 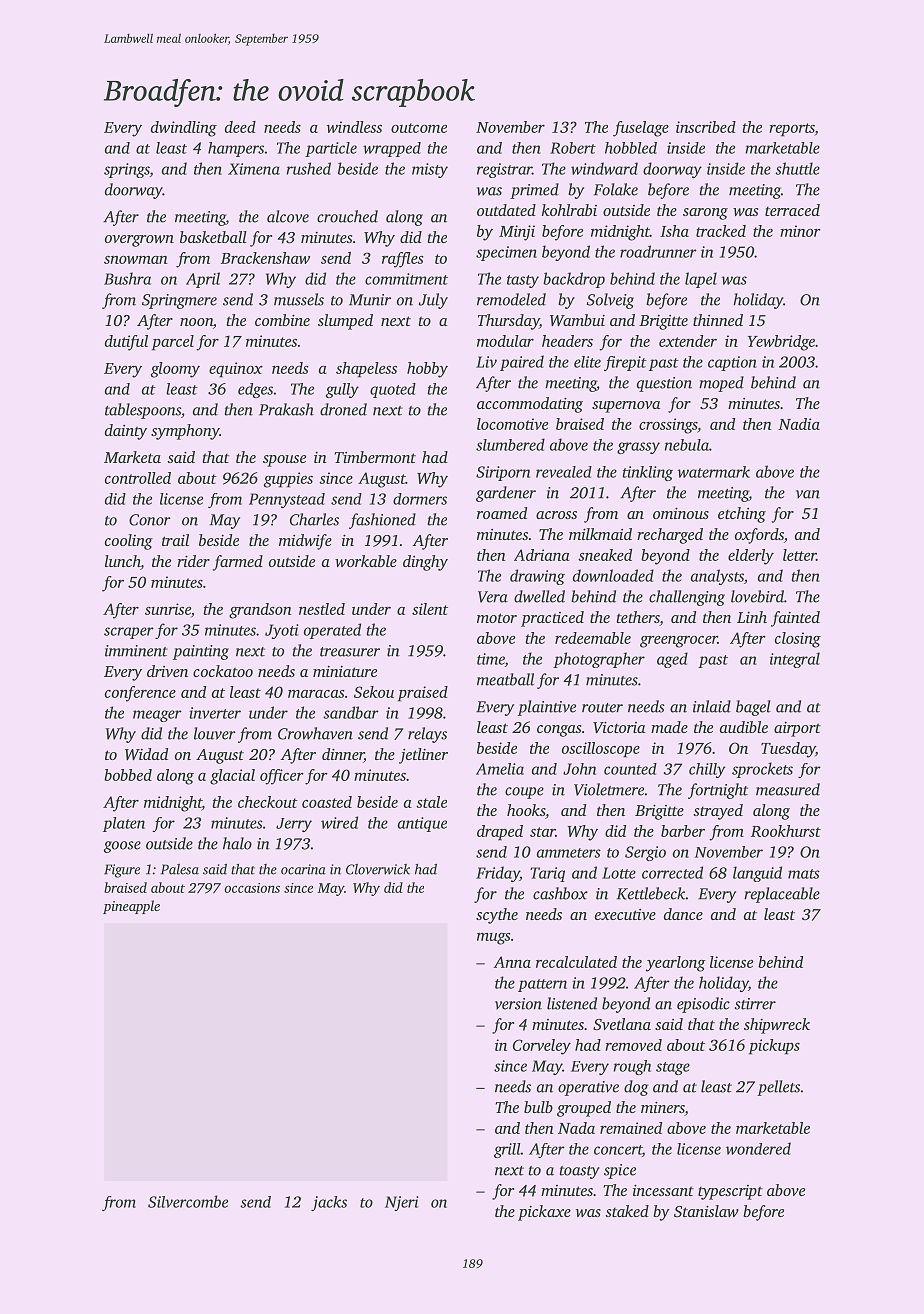 What do you see at coordinates (539, 596) in the screenshot?
I see `dwelled` at bounding box center [539, 596].
